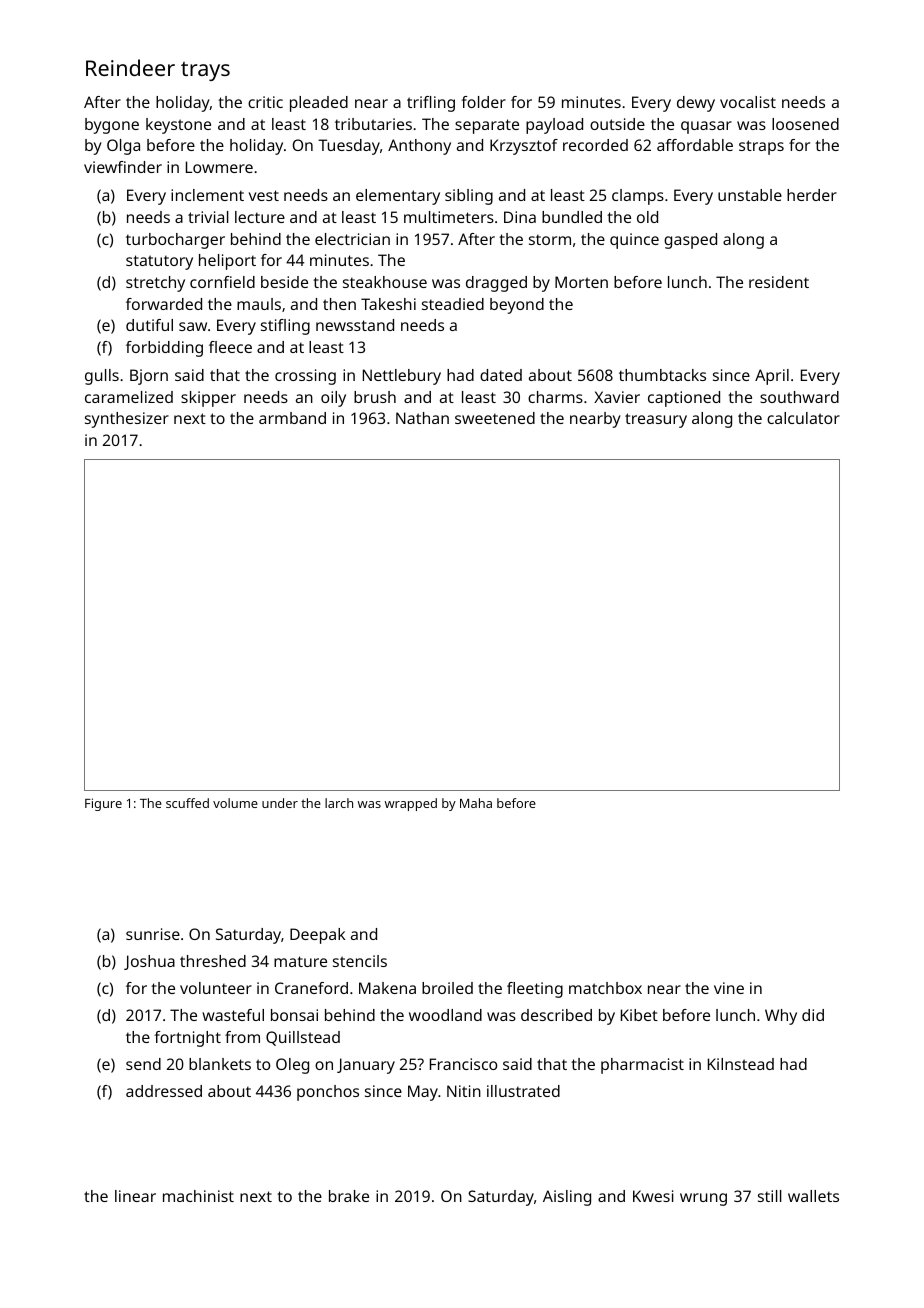  Describe the element at coordinates (555, 397) in the screenshot. I see `charms` at that location.
